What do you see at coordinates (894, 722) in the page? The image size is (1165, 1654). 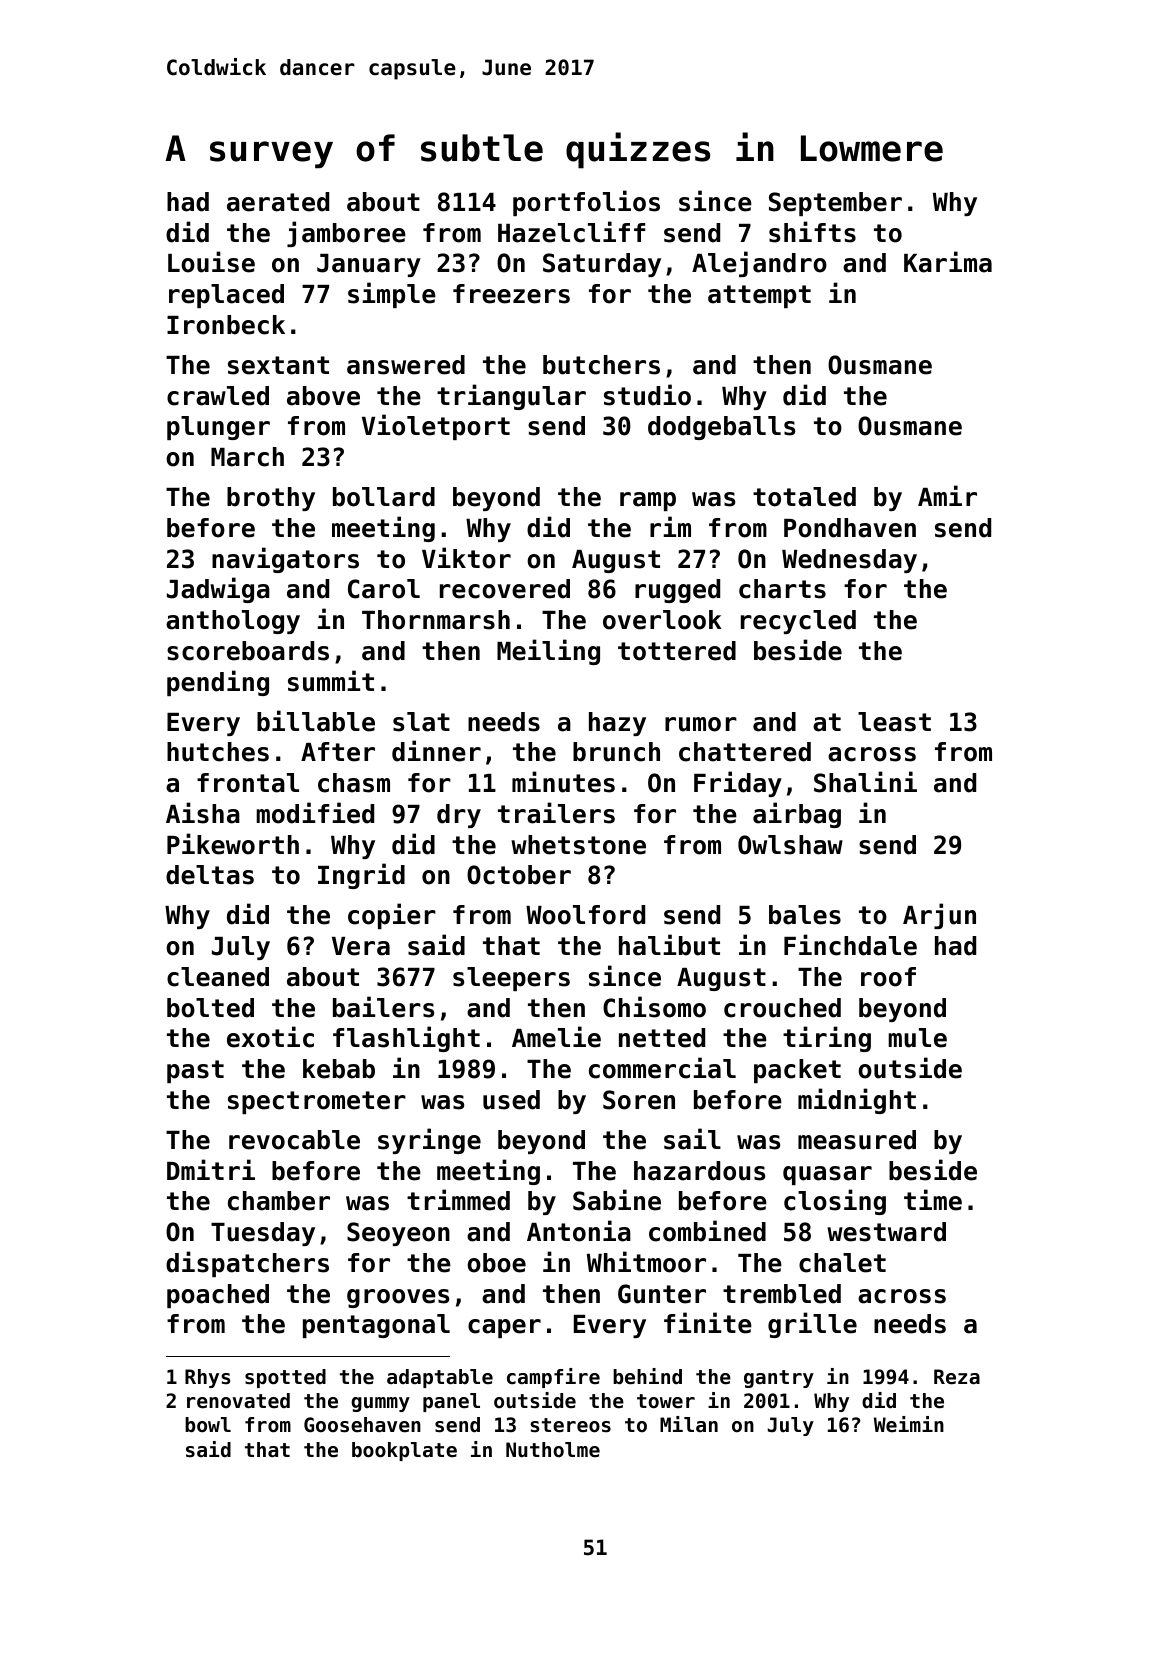 I see `least` at bounding box center [894, 722].
